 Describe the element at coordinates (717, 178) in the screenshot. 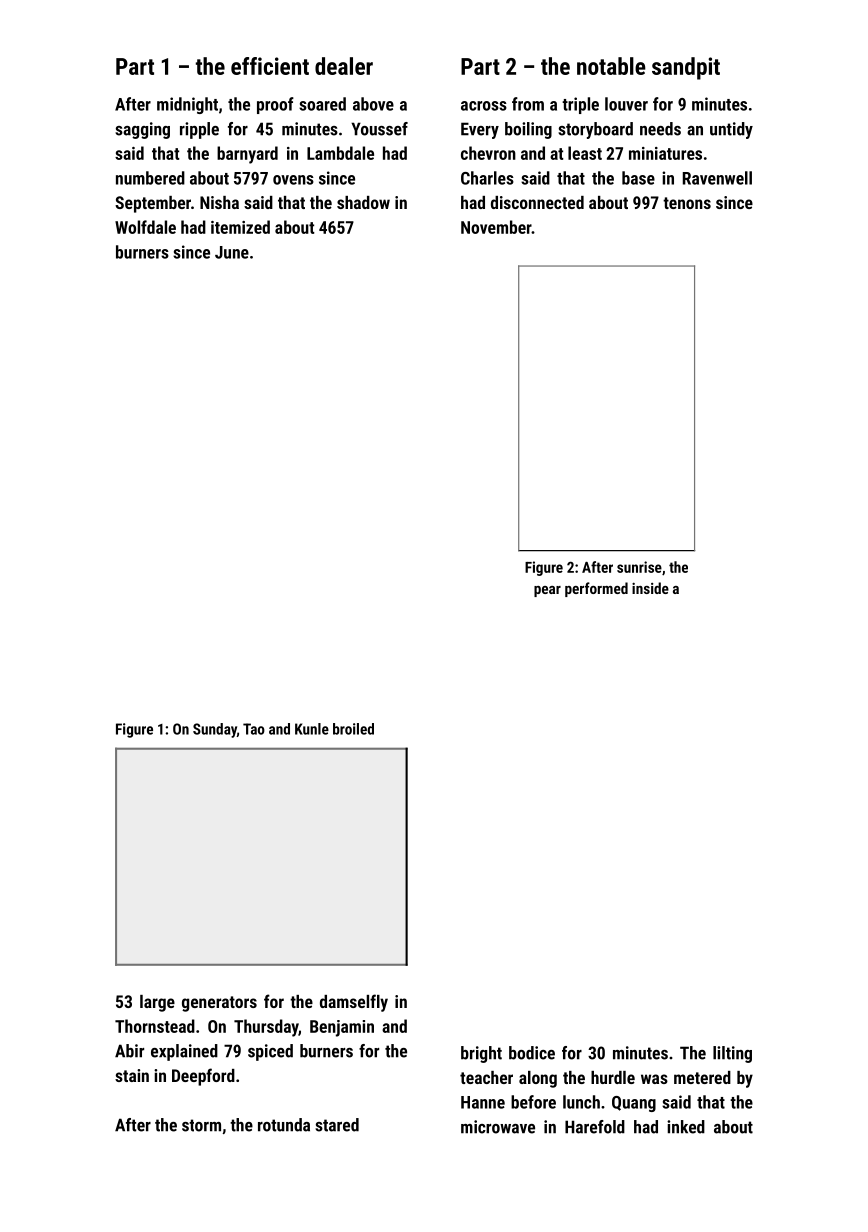

I see `Ravenwell` at that location.
